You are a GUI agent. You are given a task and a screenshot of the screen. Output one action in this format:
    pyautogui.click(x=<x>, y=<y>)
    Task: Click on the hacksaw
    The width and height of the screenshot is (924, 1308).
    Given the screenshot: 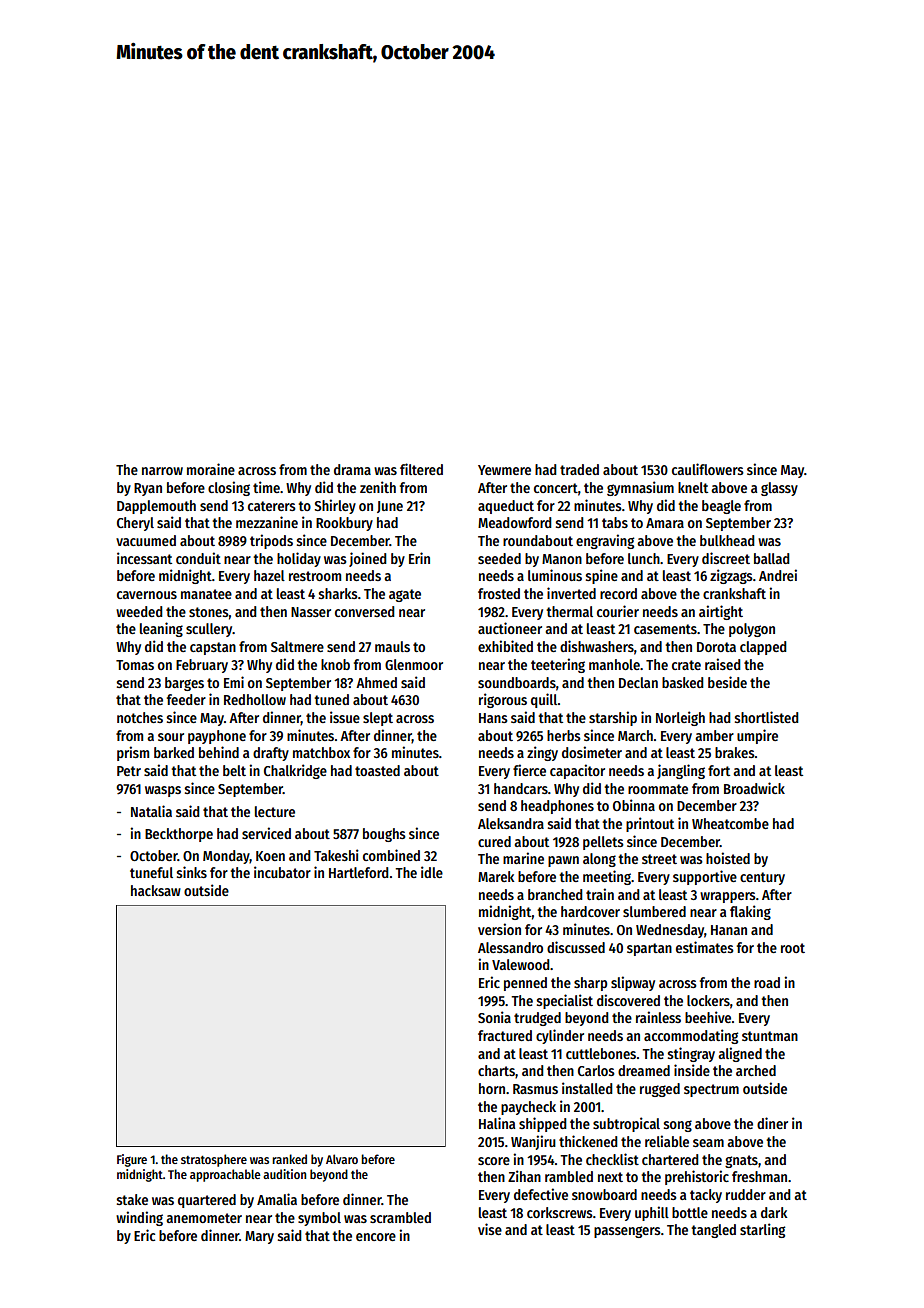 What is the action you would take?
    pyautogui.click(x=156, y=890)
